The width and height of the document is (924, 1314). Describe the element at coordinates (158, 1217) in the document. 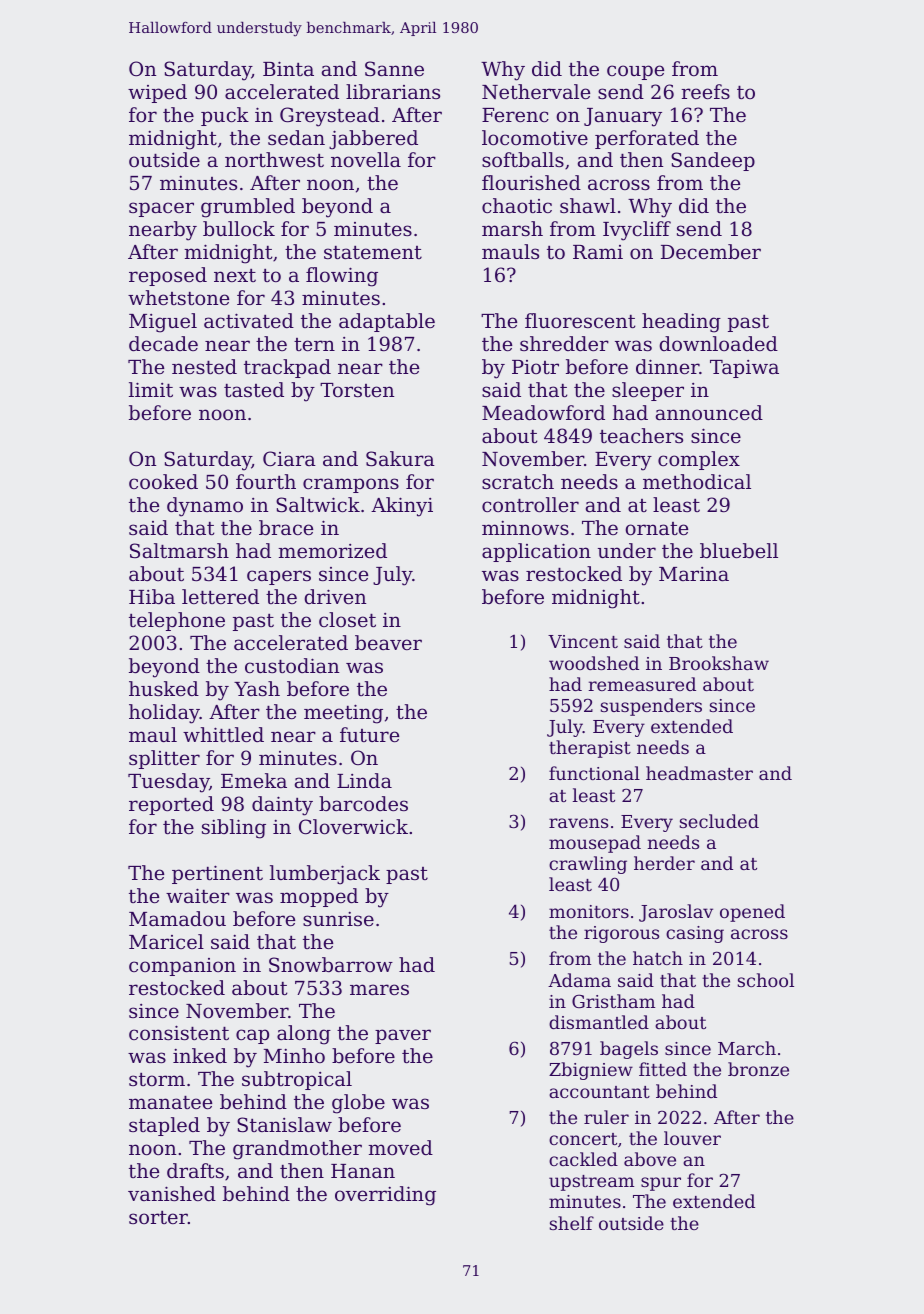

I see `sorter` at that location.
